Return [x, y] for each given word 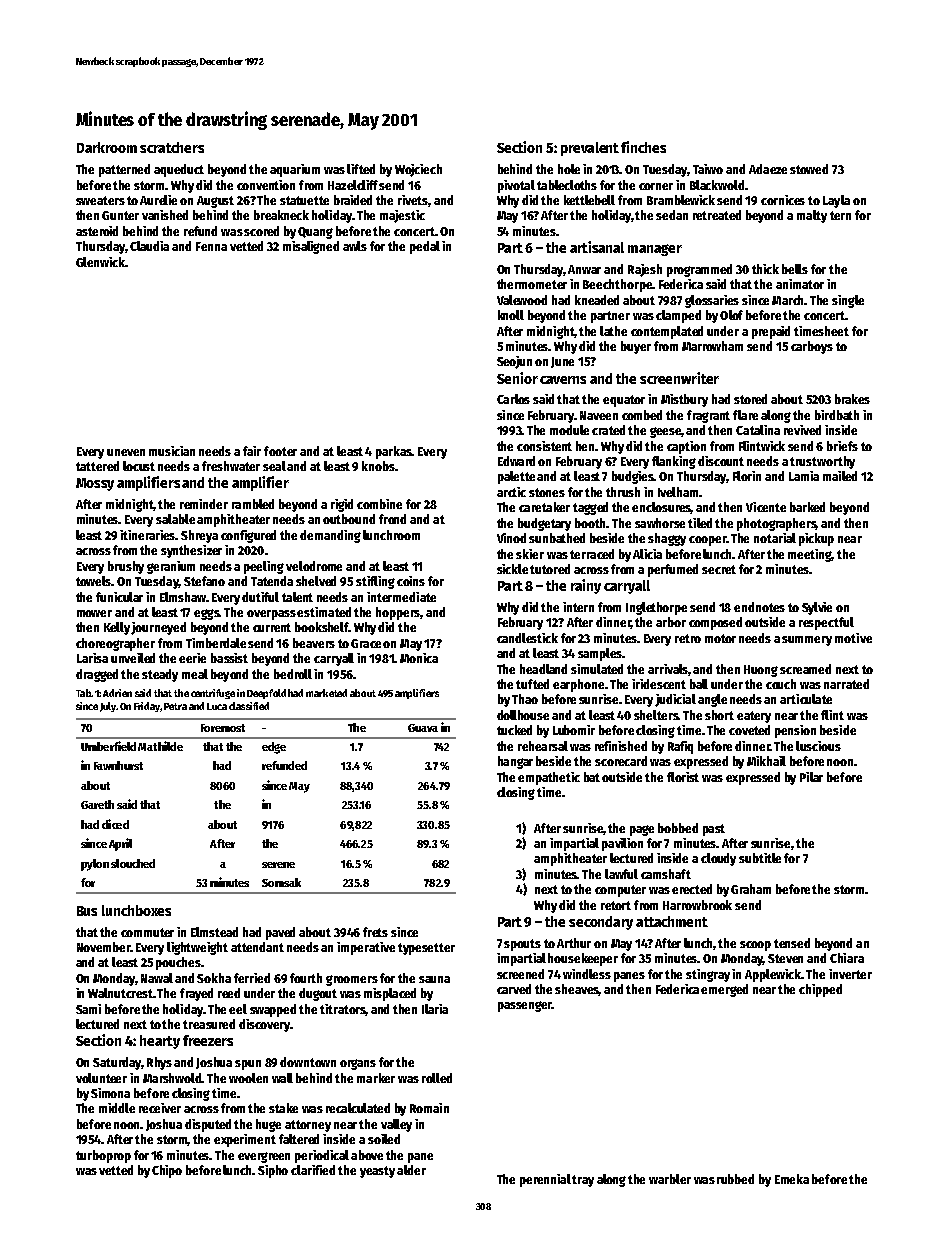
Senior [517, 378]
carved [514, 989]
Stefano [204, 581]
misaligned [311, 247]
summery [807, 641]
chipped [820, 990]
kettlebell [589, 200]
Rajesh [645, 270]
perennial [545, 1180]
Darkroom [107, 147]
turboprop [103, 1156]
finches [643, 147]
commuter [147, 932]
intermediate [401, 597]
